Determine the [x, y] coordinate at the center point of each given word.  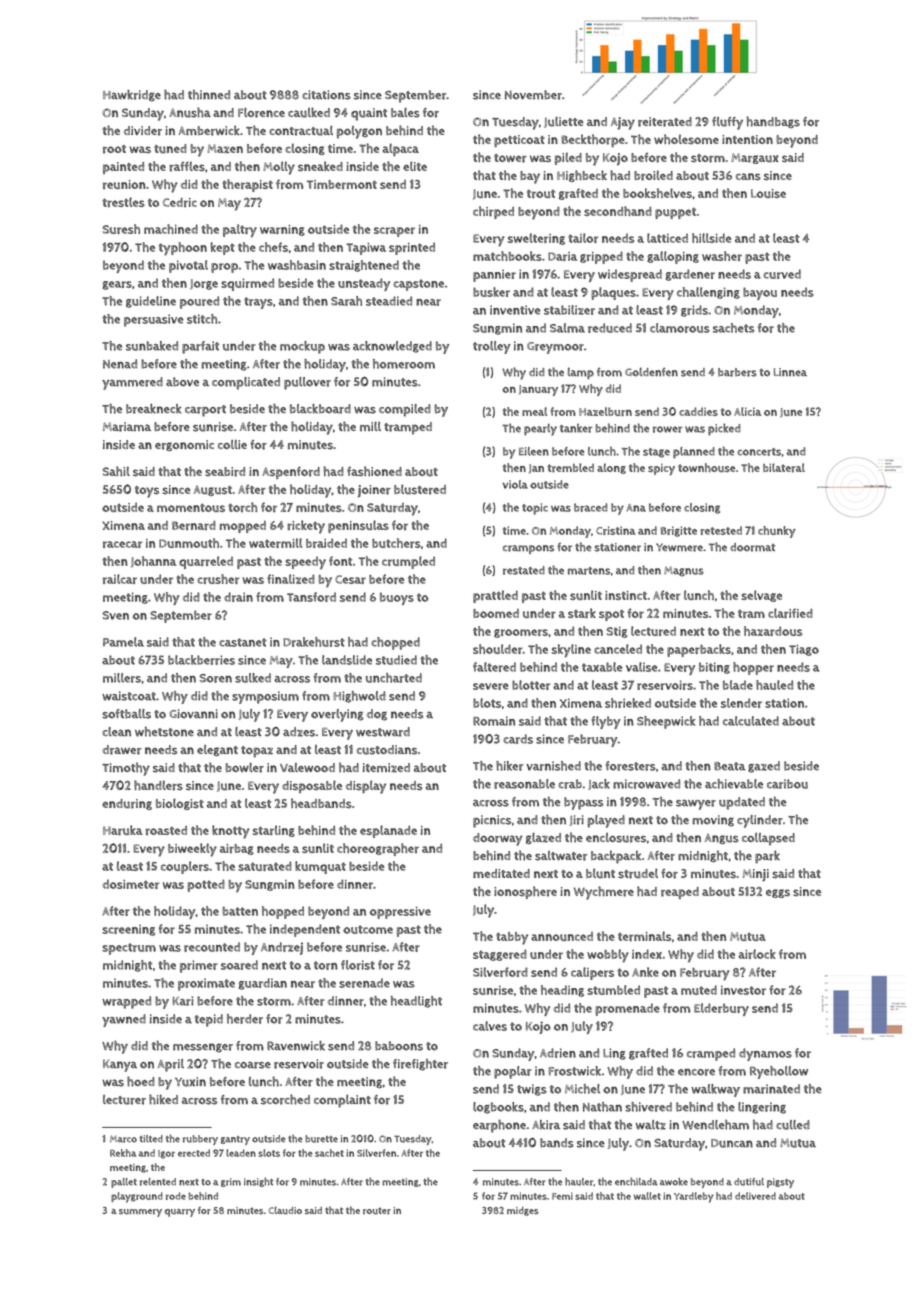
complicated [246, 383]
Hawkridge [132, 96]
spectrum [129, 949]
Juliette [563, 122]
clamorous [680, 328]
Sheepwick [666, 722]
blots [487, 703]
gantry [235, 1140]
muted [699, 990]
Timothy [126, 769]
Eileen [534, 451]
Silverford [500, 972]
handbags [773, 122]
